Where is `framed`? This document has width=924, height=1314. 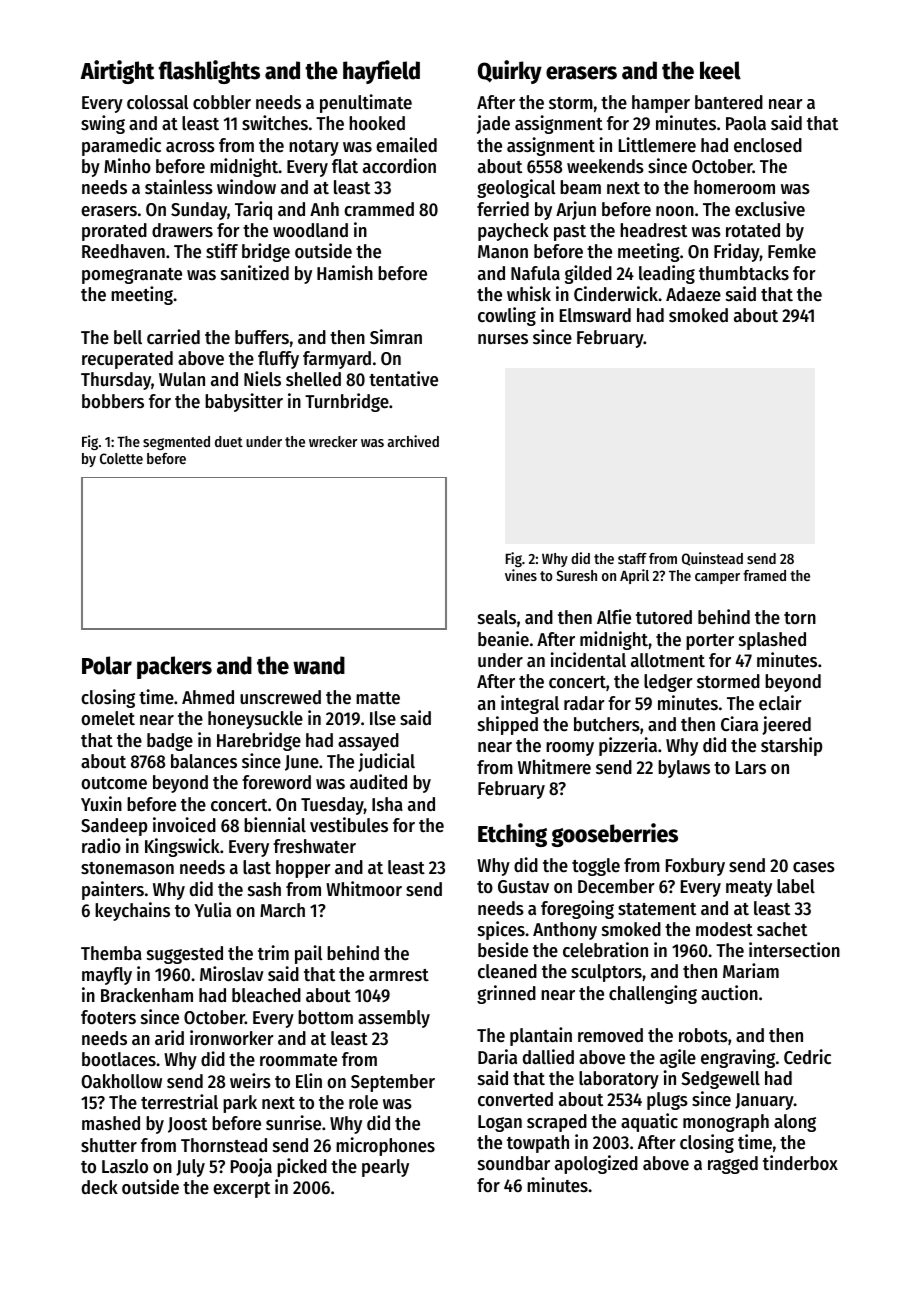
framed is located at coordinates (764, 575).
